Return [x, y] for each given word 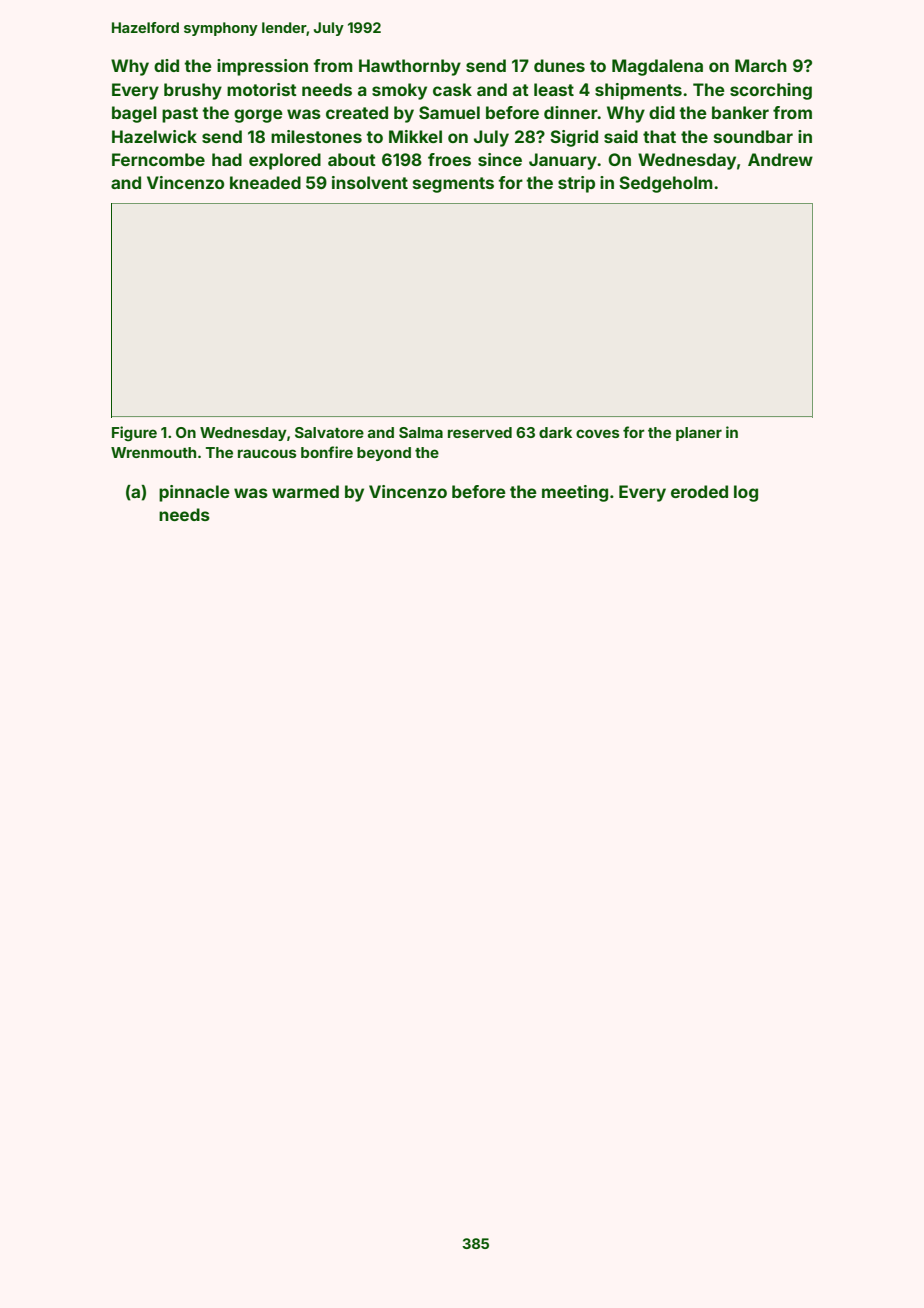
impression [262, 67]
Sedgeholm [666, 184]
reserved [480, 432]
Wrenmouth [153, 452]
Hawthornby [410, 67]
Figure [134, 433]
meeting [575, 493]
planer [699, 434]
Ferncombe [158, 159]
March [761, 65]
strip [576, 184]
